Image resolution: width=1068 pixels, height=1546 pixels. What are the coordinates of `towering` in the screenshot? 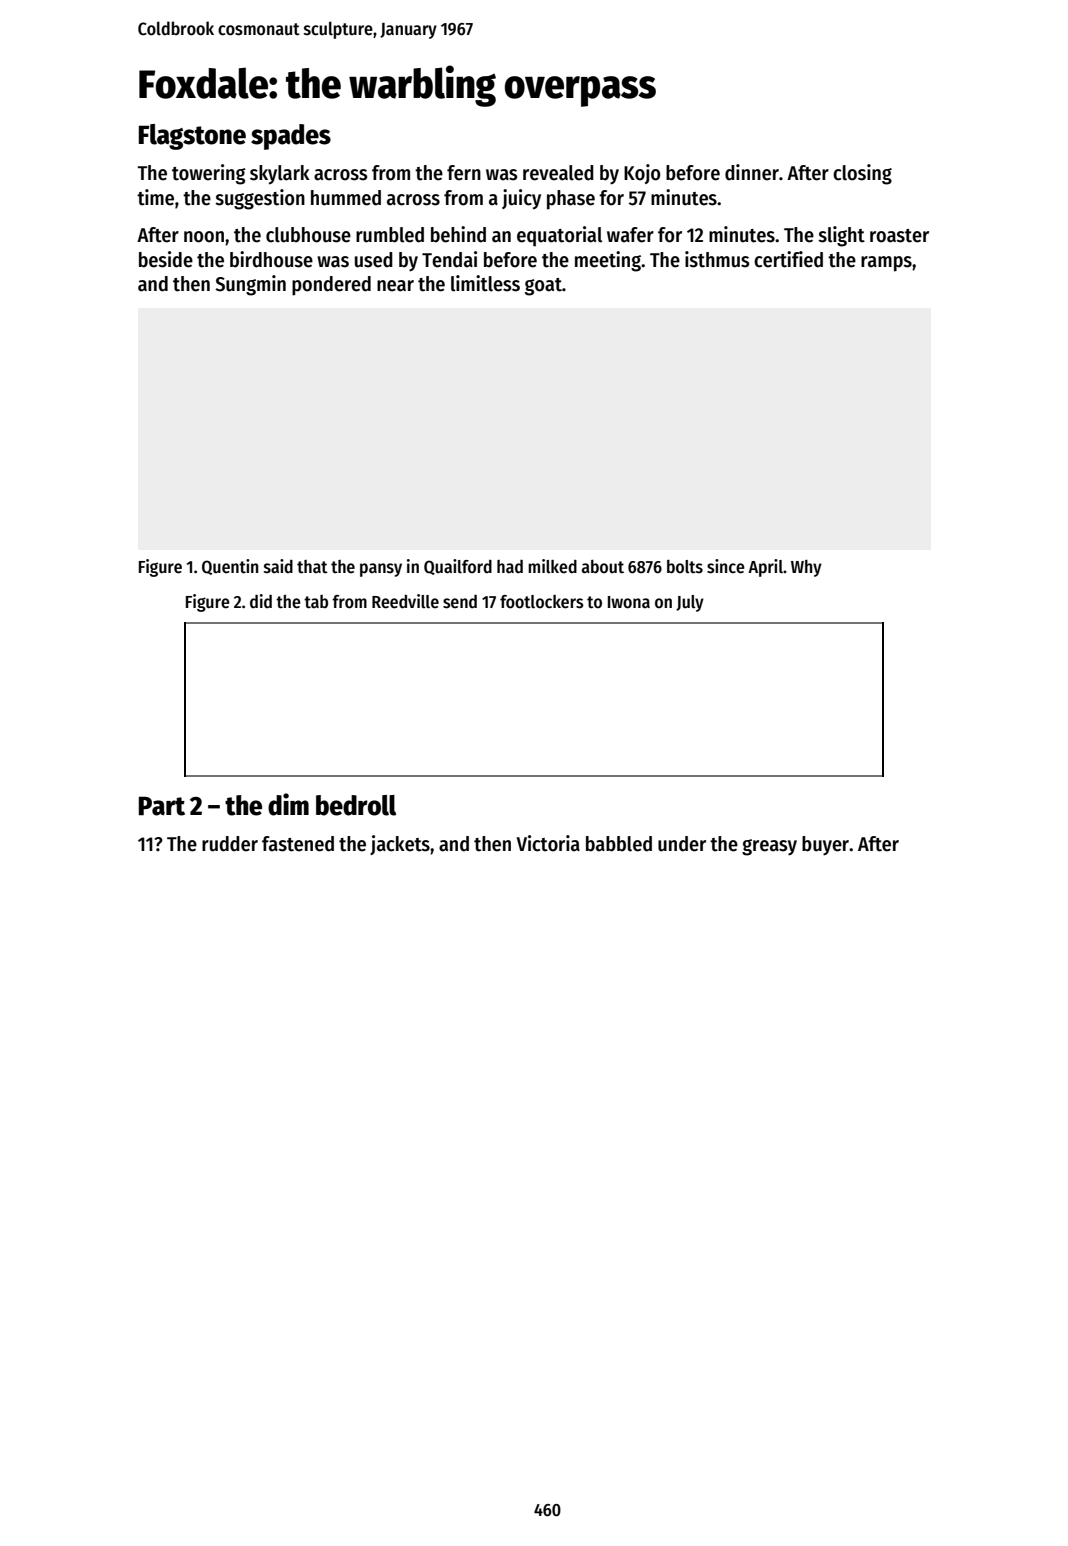 It's located at (209, 174).
